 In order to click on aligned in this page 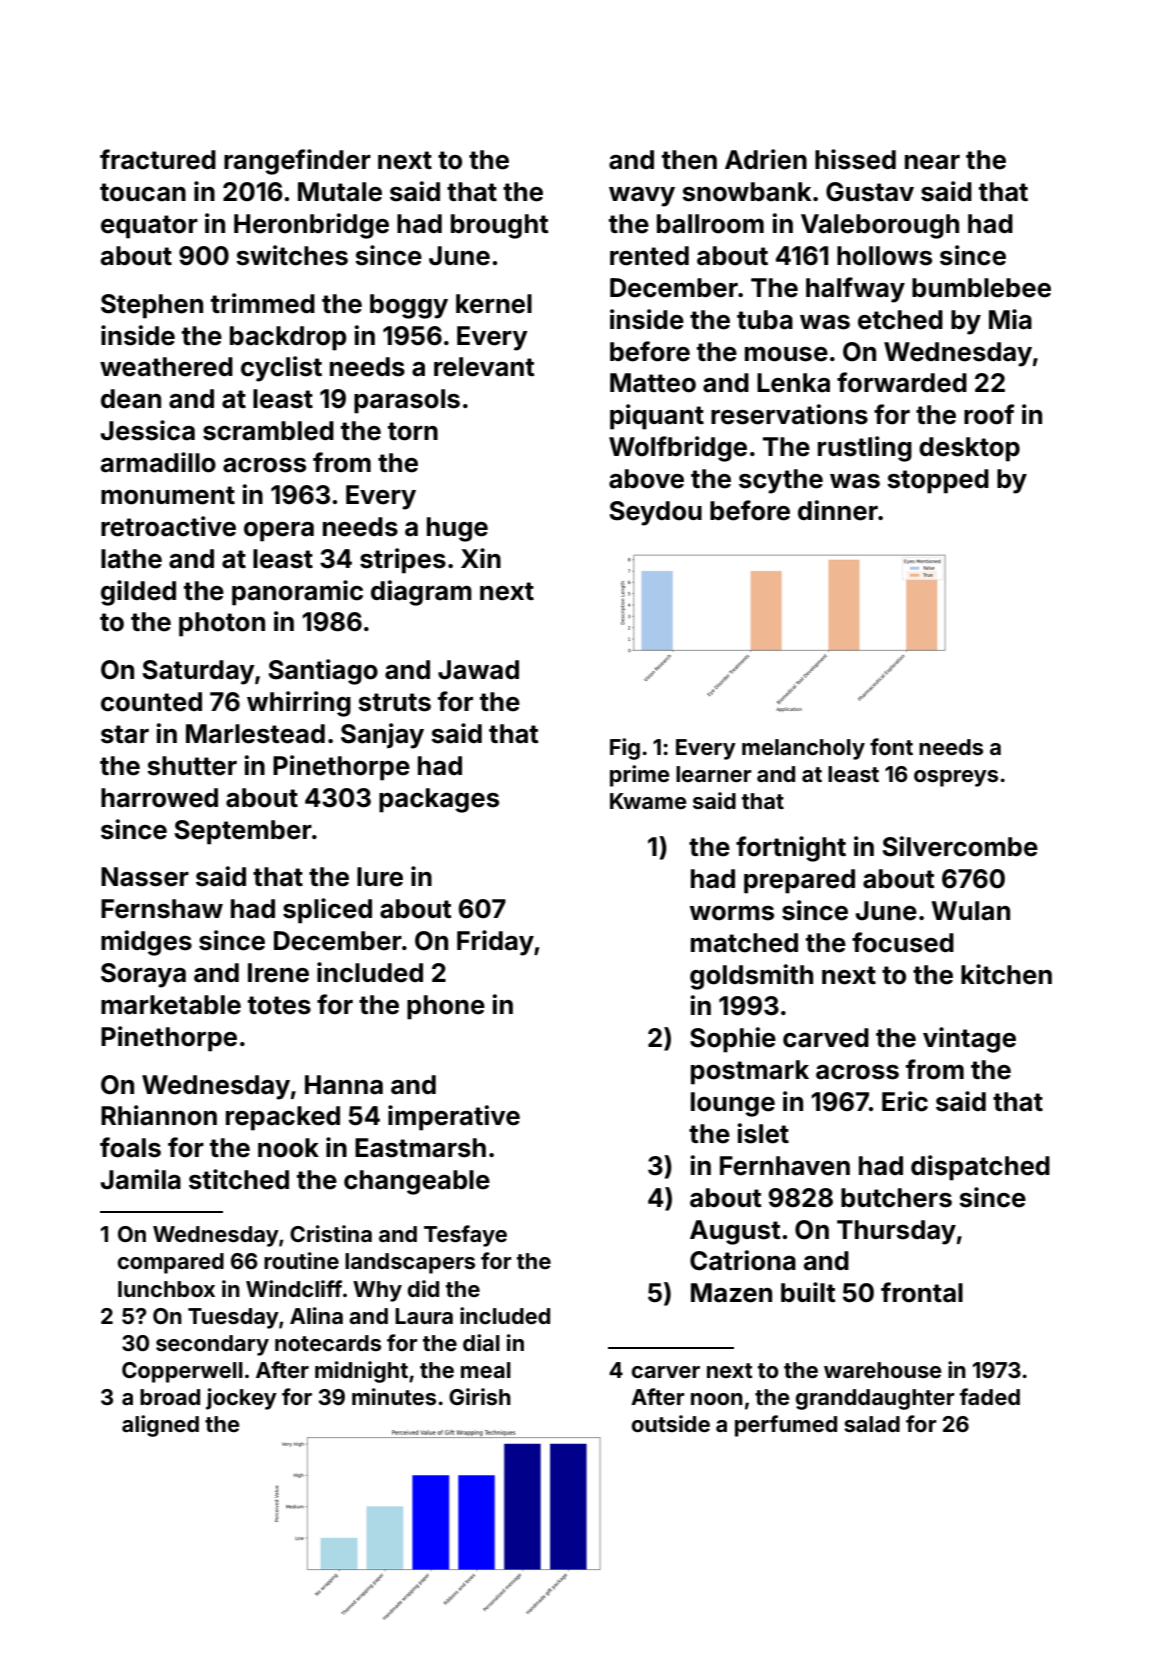, I will do `click(160, 1426)`.
